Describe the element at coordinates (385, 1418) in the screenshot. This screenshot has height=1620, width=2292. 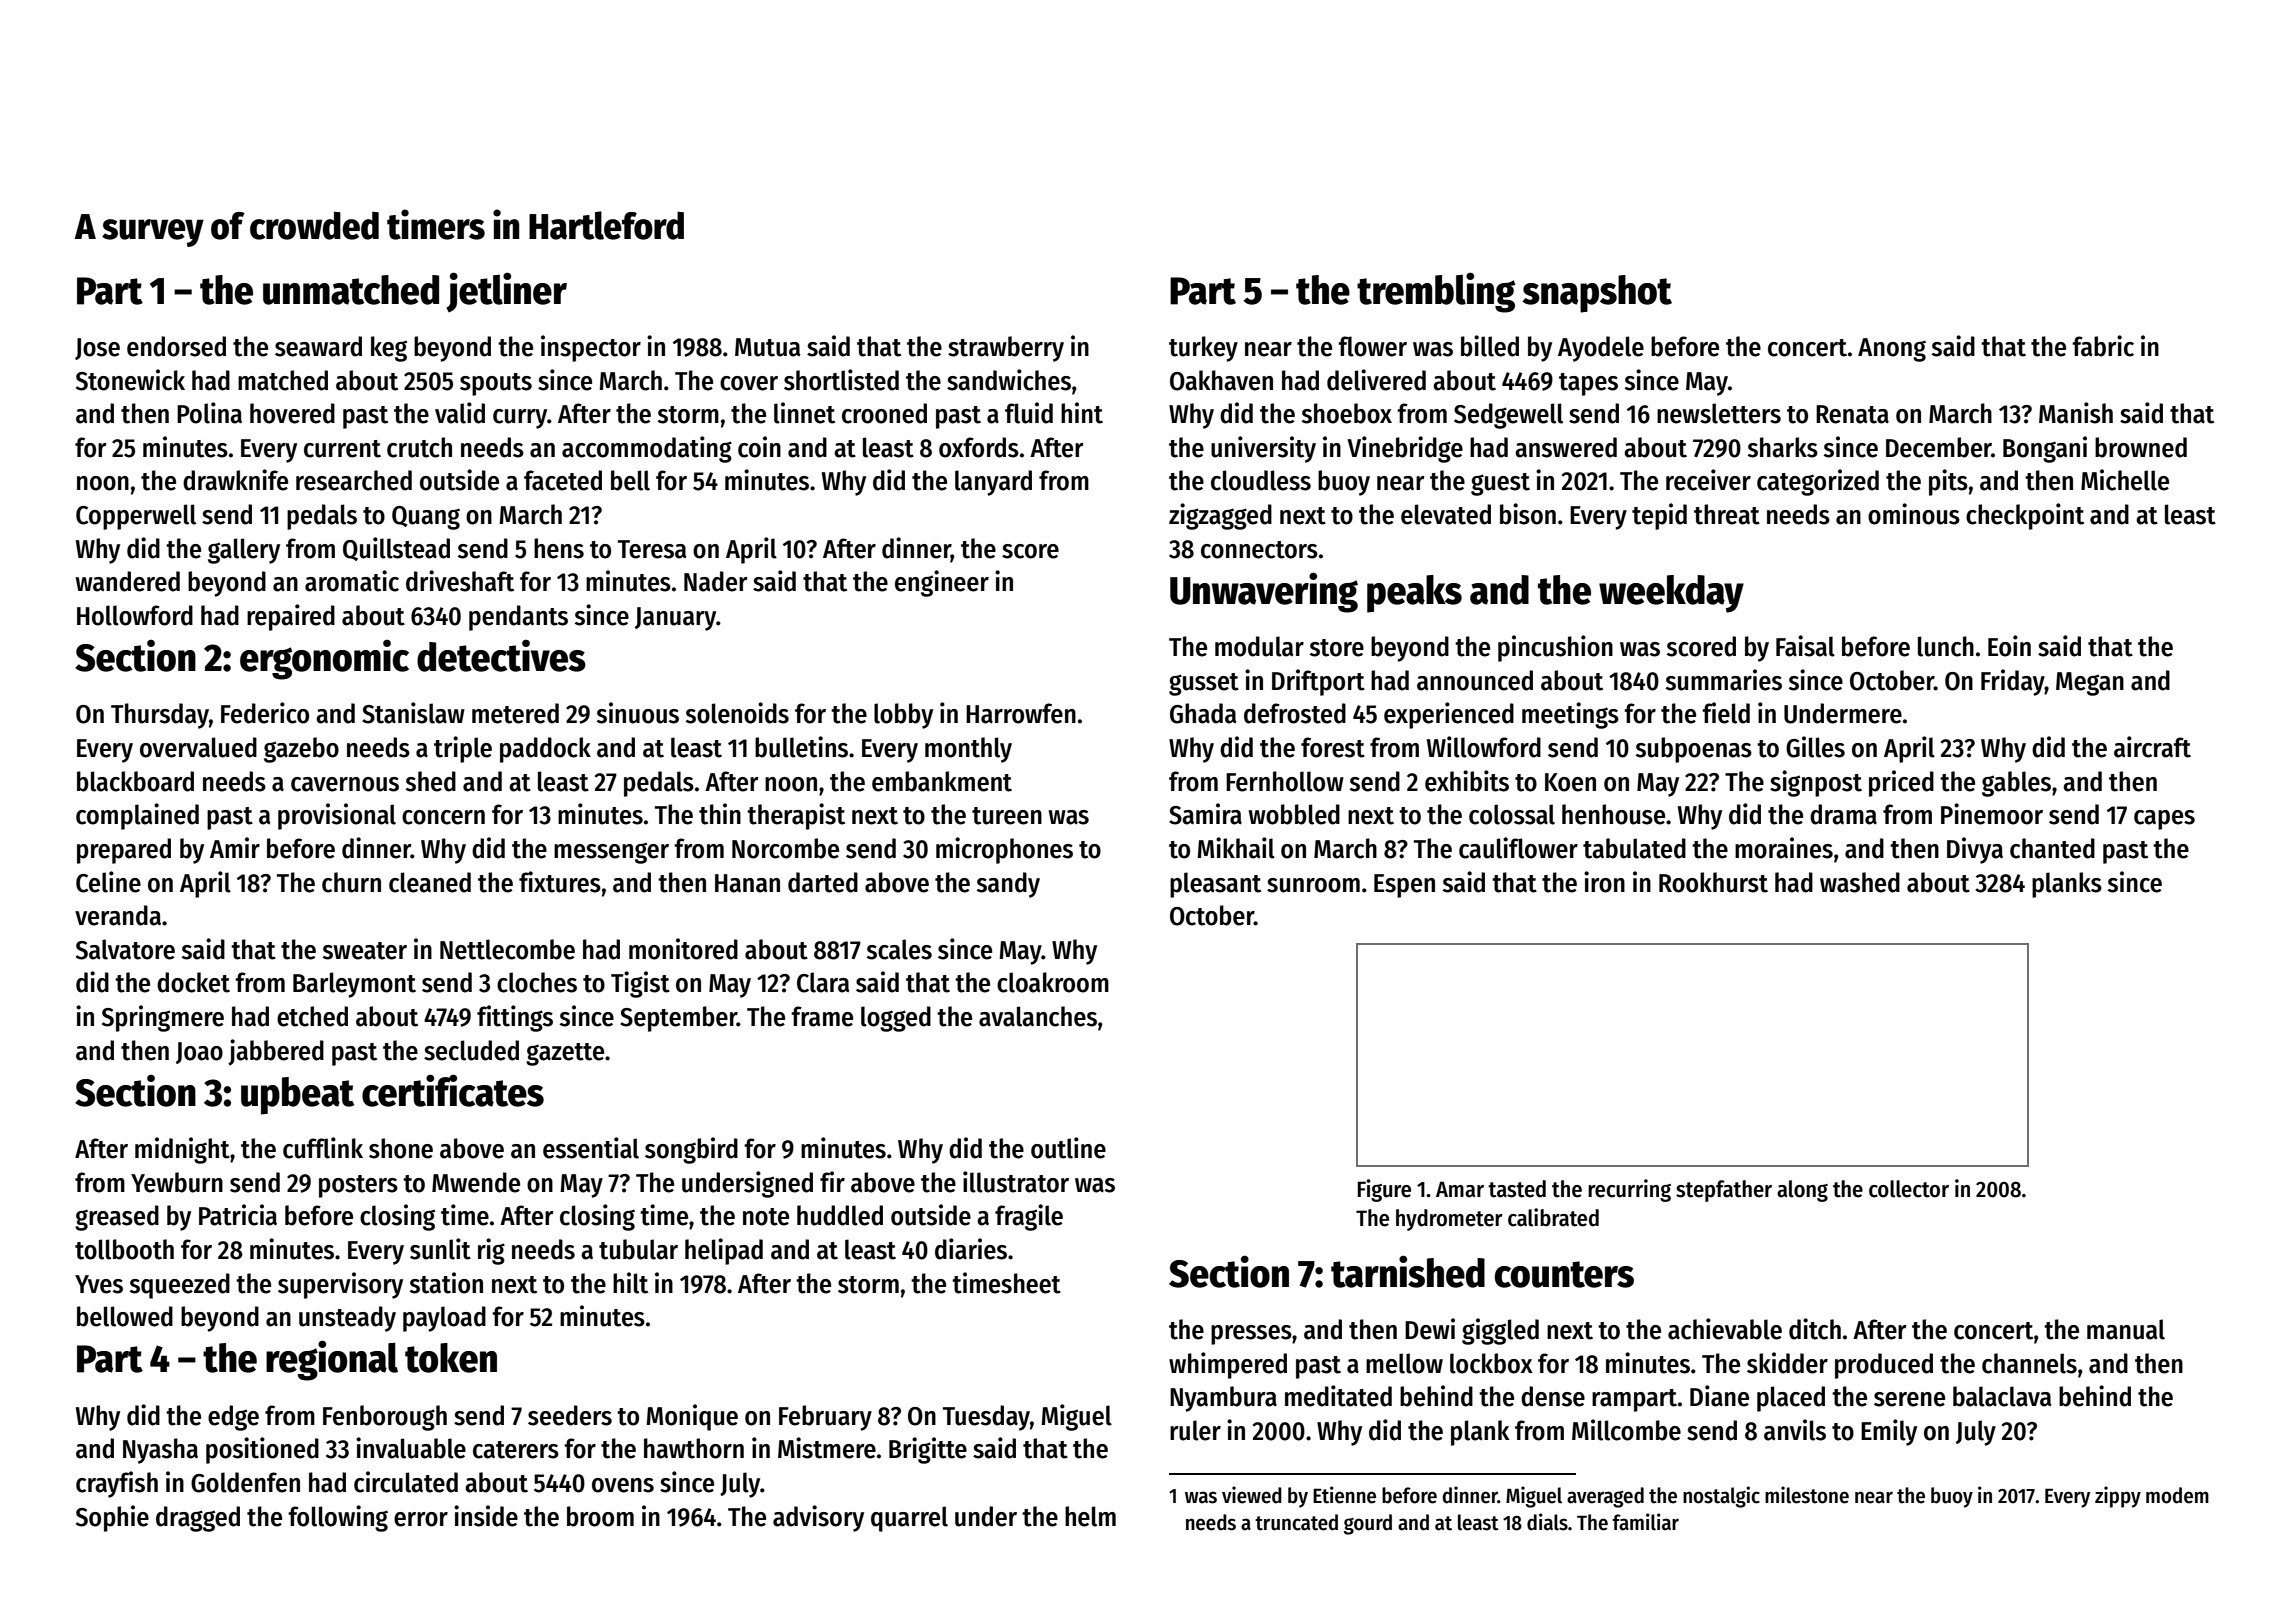
I see `Fenborough` at that location.
